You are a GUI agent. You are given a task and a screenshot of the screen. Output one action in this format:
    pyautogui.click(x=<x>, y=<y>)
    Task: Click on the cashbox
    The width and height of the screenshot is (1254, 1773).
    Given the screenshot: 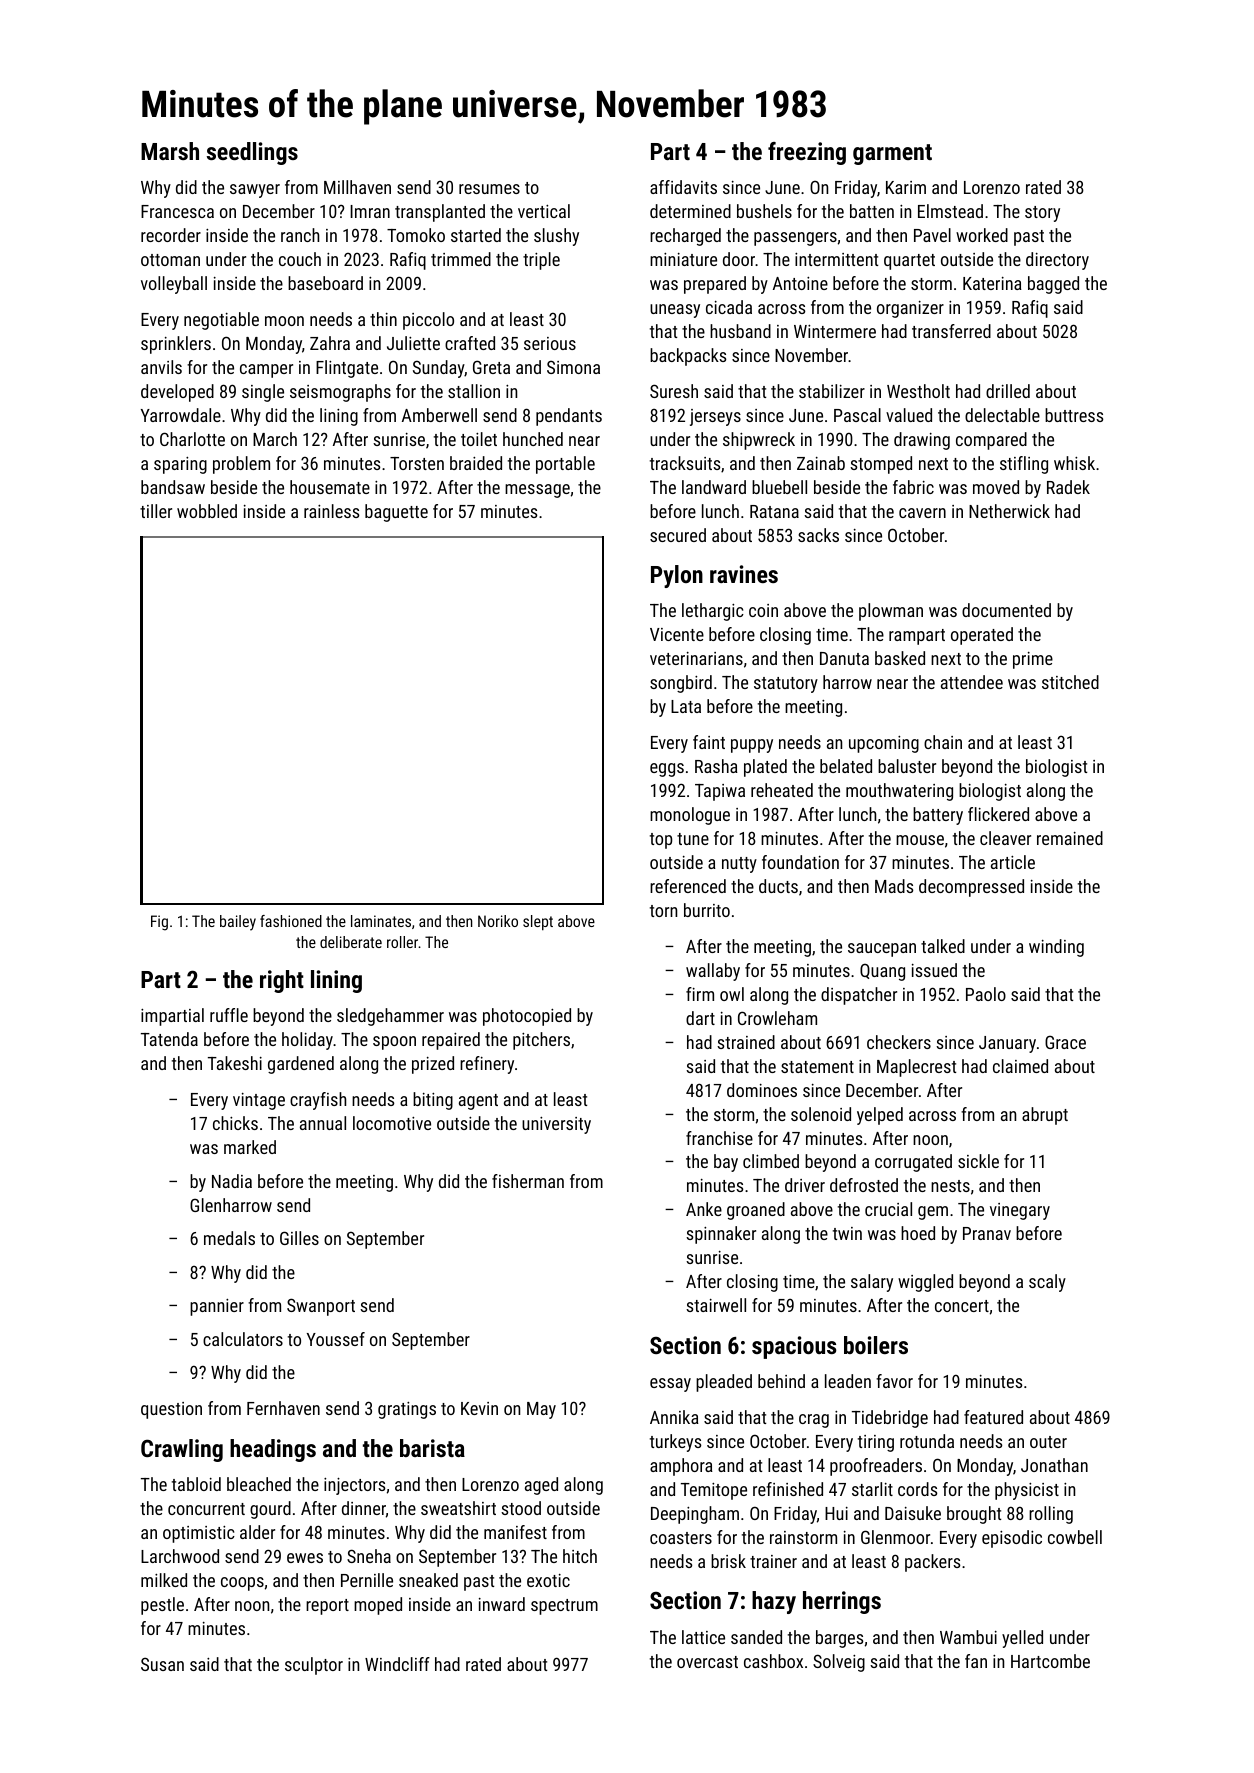 What is the action you would take?
    pyautogui.click(x=773, y=1661)
